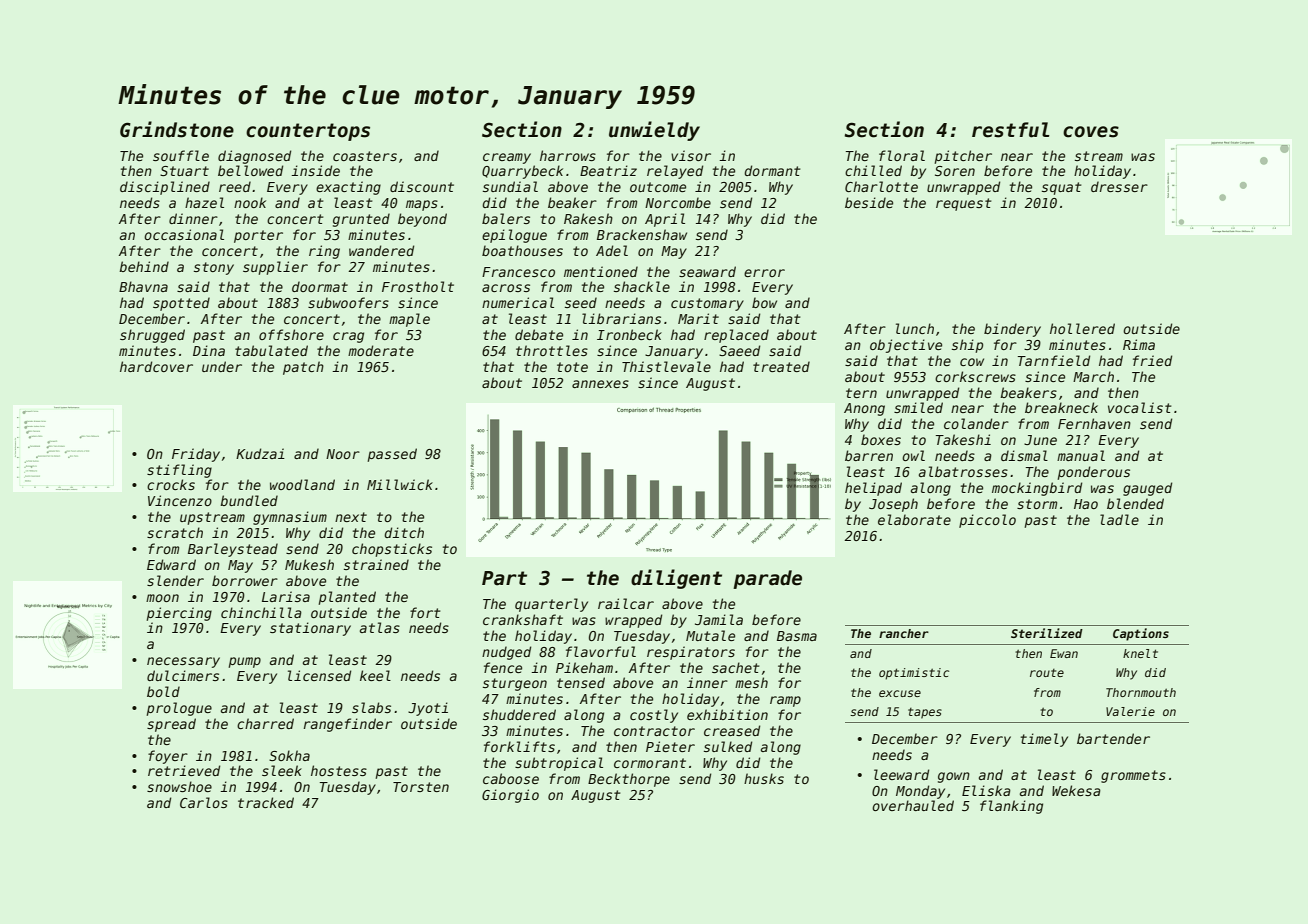  Describe the element at coordinates (184, 171) in the screenshot. I see `Stuart` at that location.
